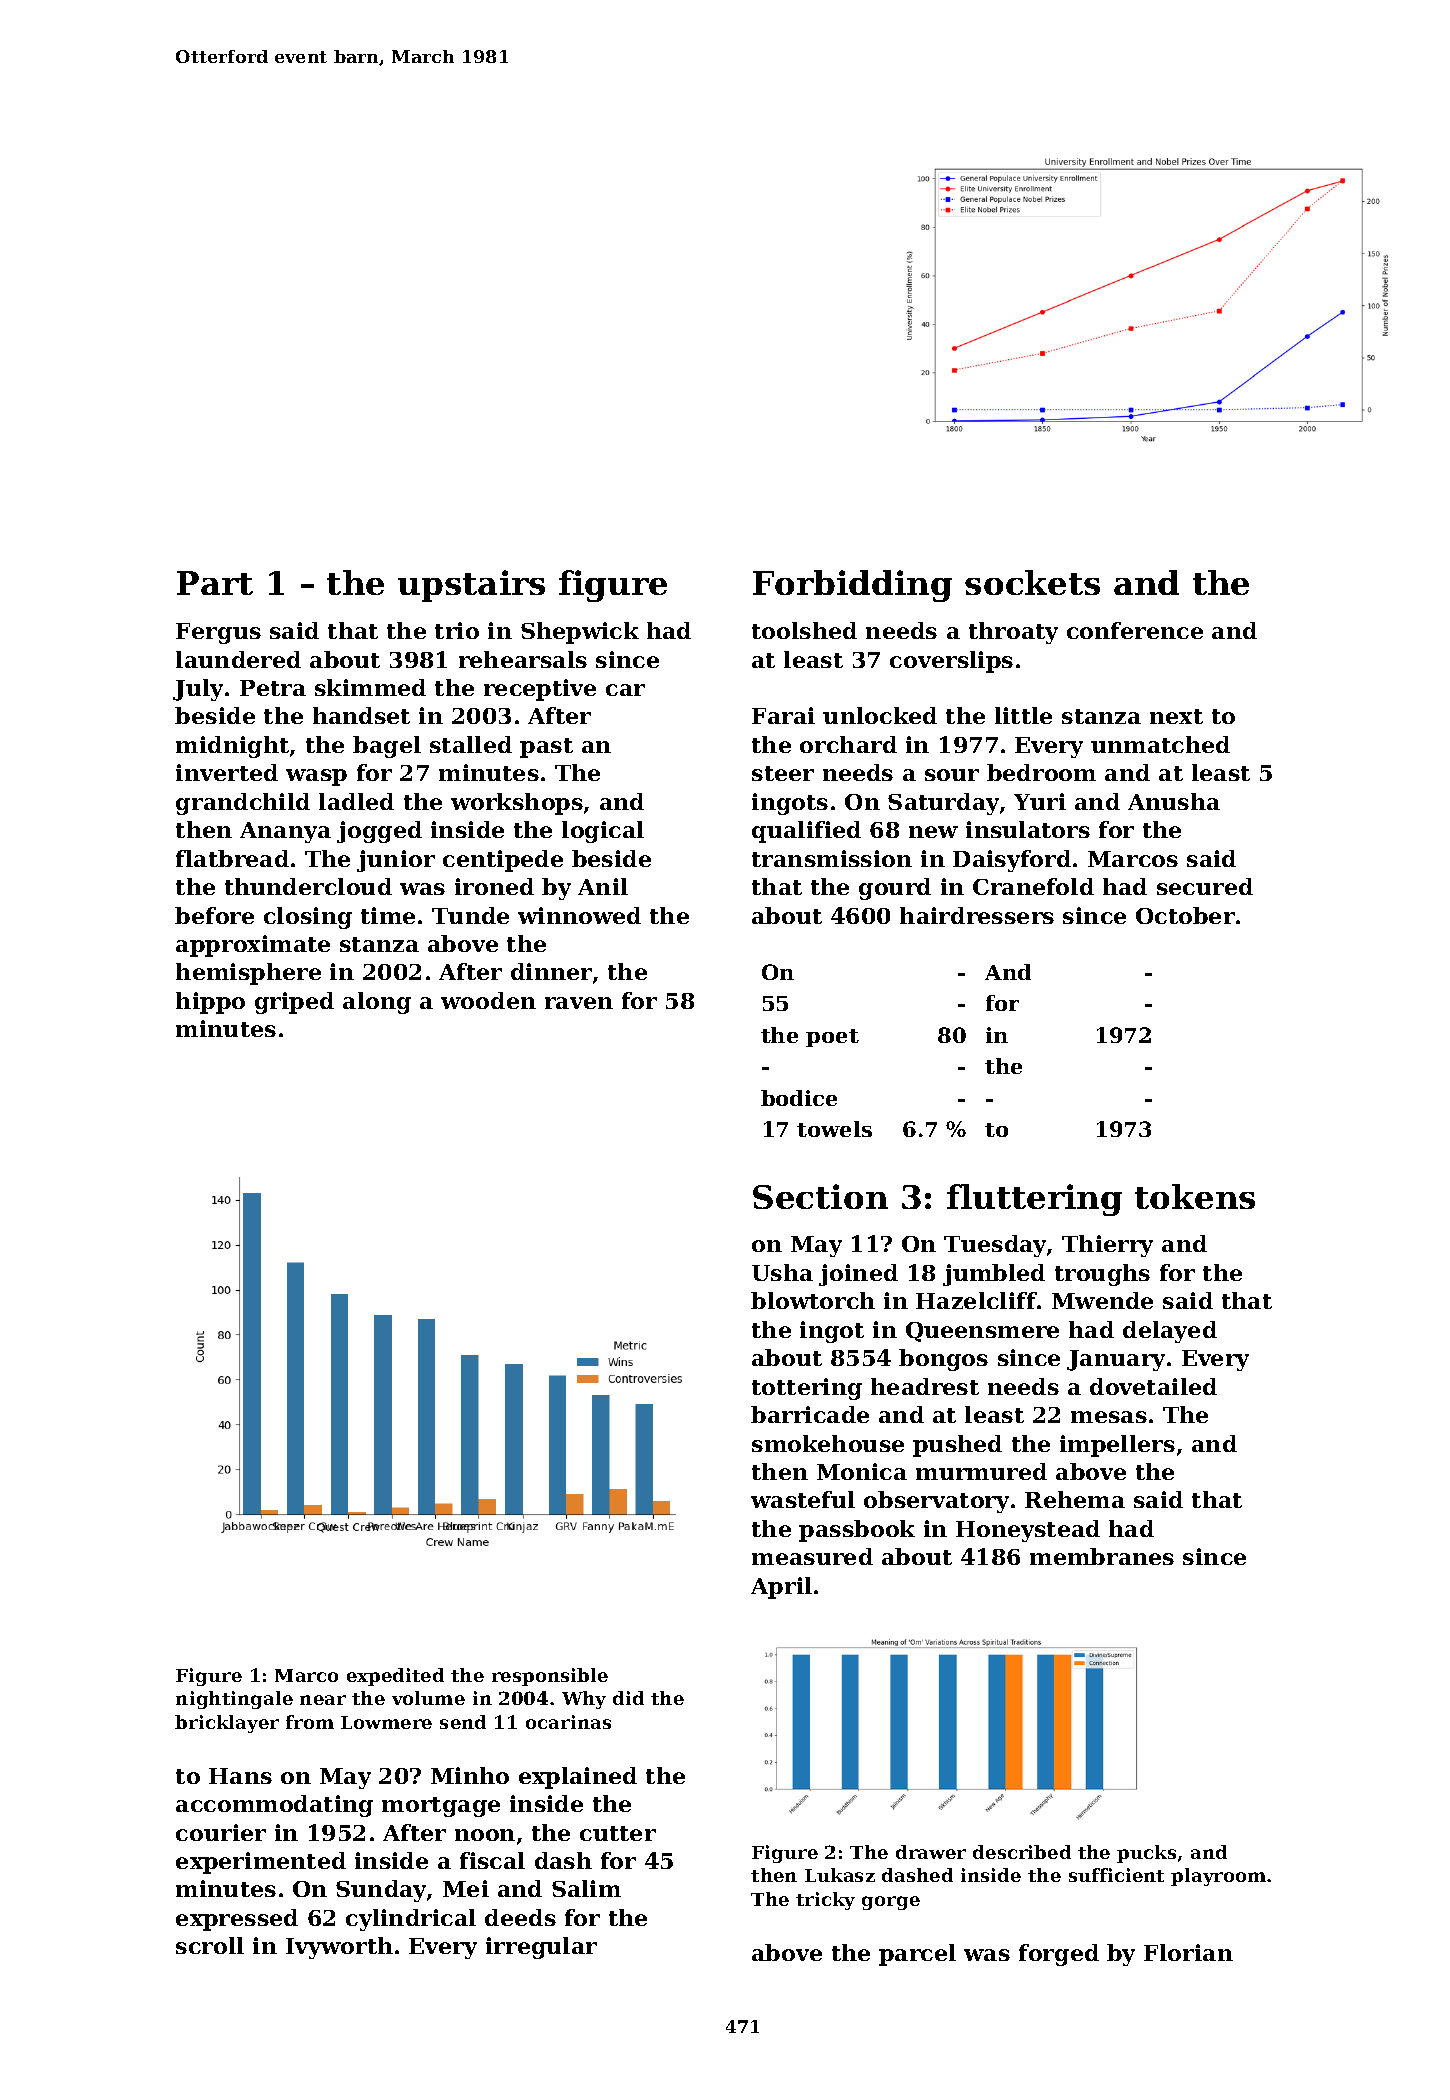  Describe the element at coordinates (471, 586) in the screenshot. I see `upstairs` at that location.
